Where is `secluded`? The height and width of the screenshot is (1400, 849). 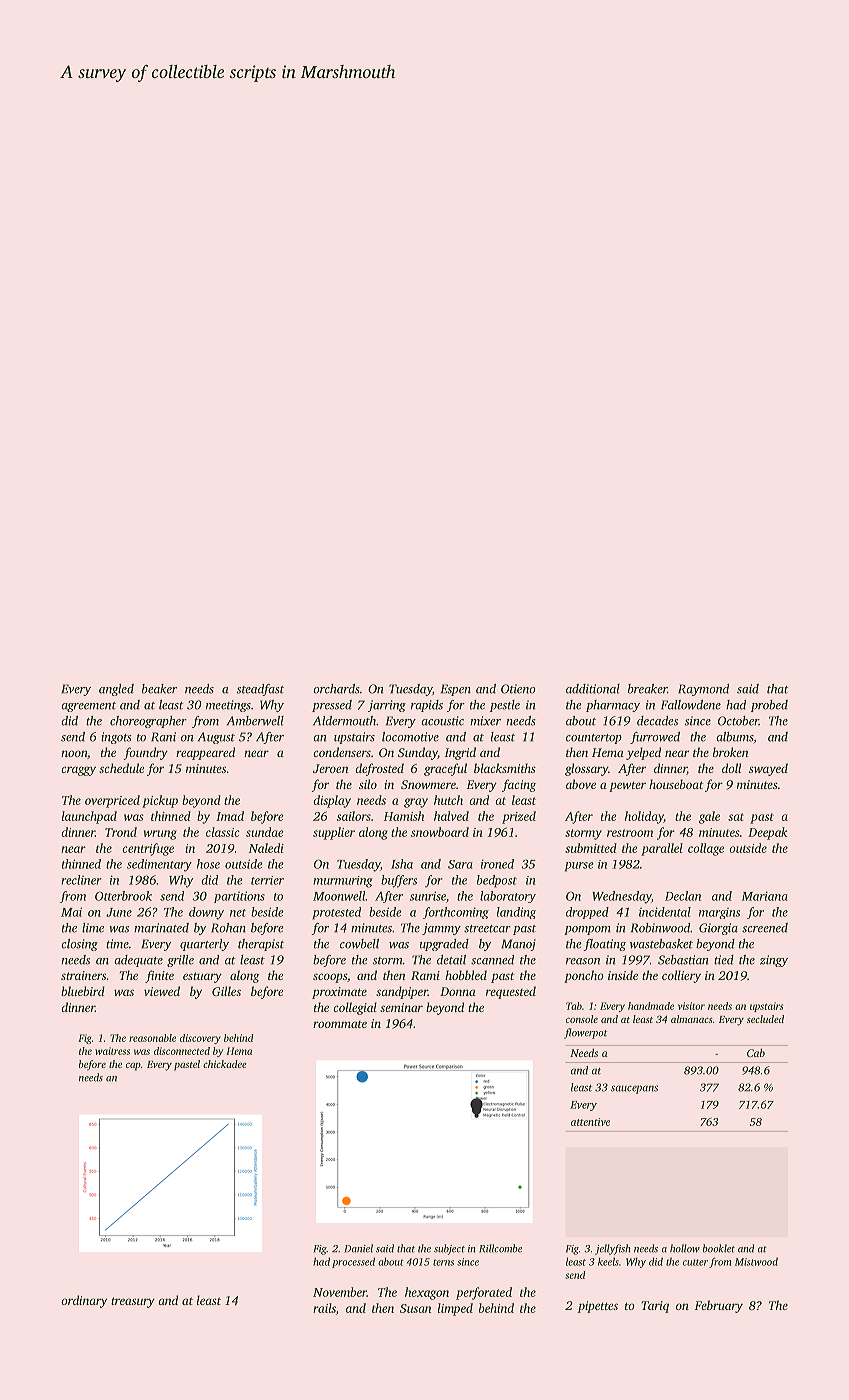
secluded is located at coordinates (765, 1019).
